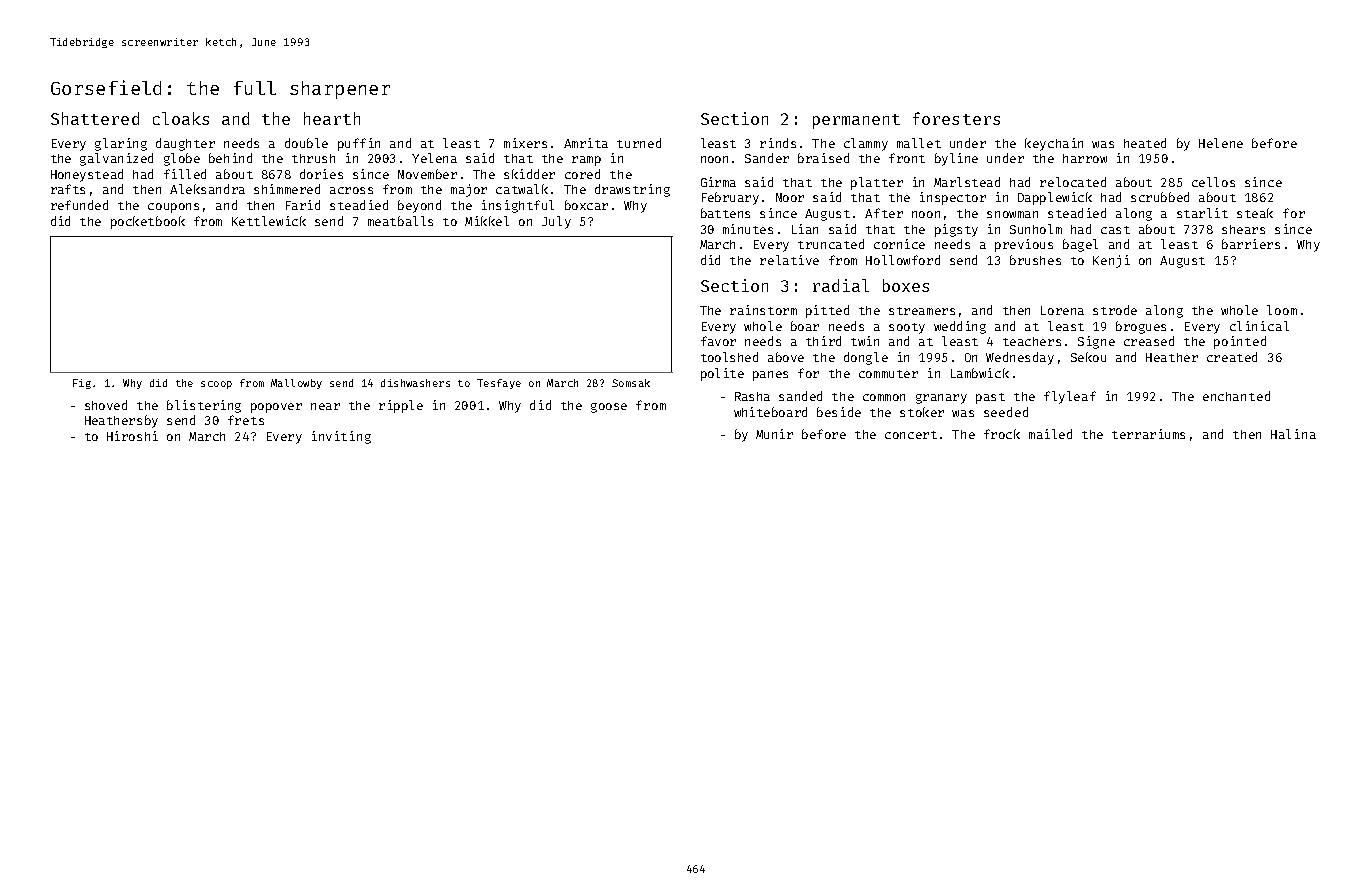 The height and width of the screenshot is (887, 1372). What do you see at coordinates (1020, 358) in the screenshot?
I see `Wednesday` at bounding box center [1020, 358].
